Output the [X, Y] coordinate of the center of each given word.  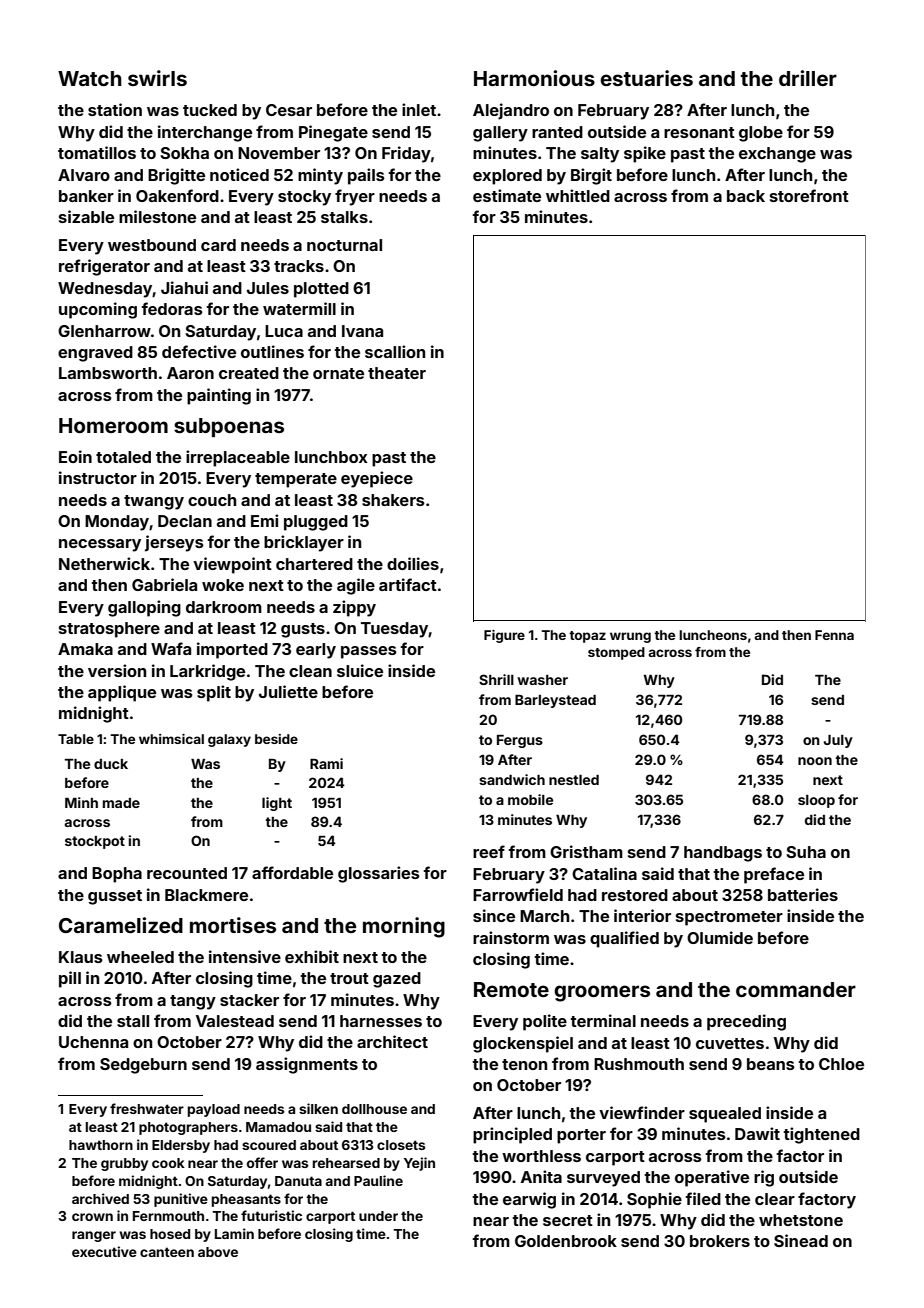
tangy [193, 1002]
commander [796, 989]
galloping [144, 608]
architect [392, 1041]
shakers [393, 500]
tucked [210, 110]
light [277, 804]
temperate [296, 480]
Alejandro [511, 111]
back [746, 196]
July [838, 741]
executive [104, 1251]
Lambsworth [108, 373]
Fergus [520, 741]
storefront [809, 195]
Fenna [834, 635]
